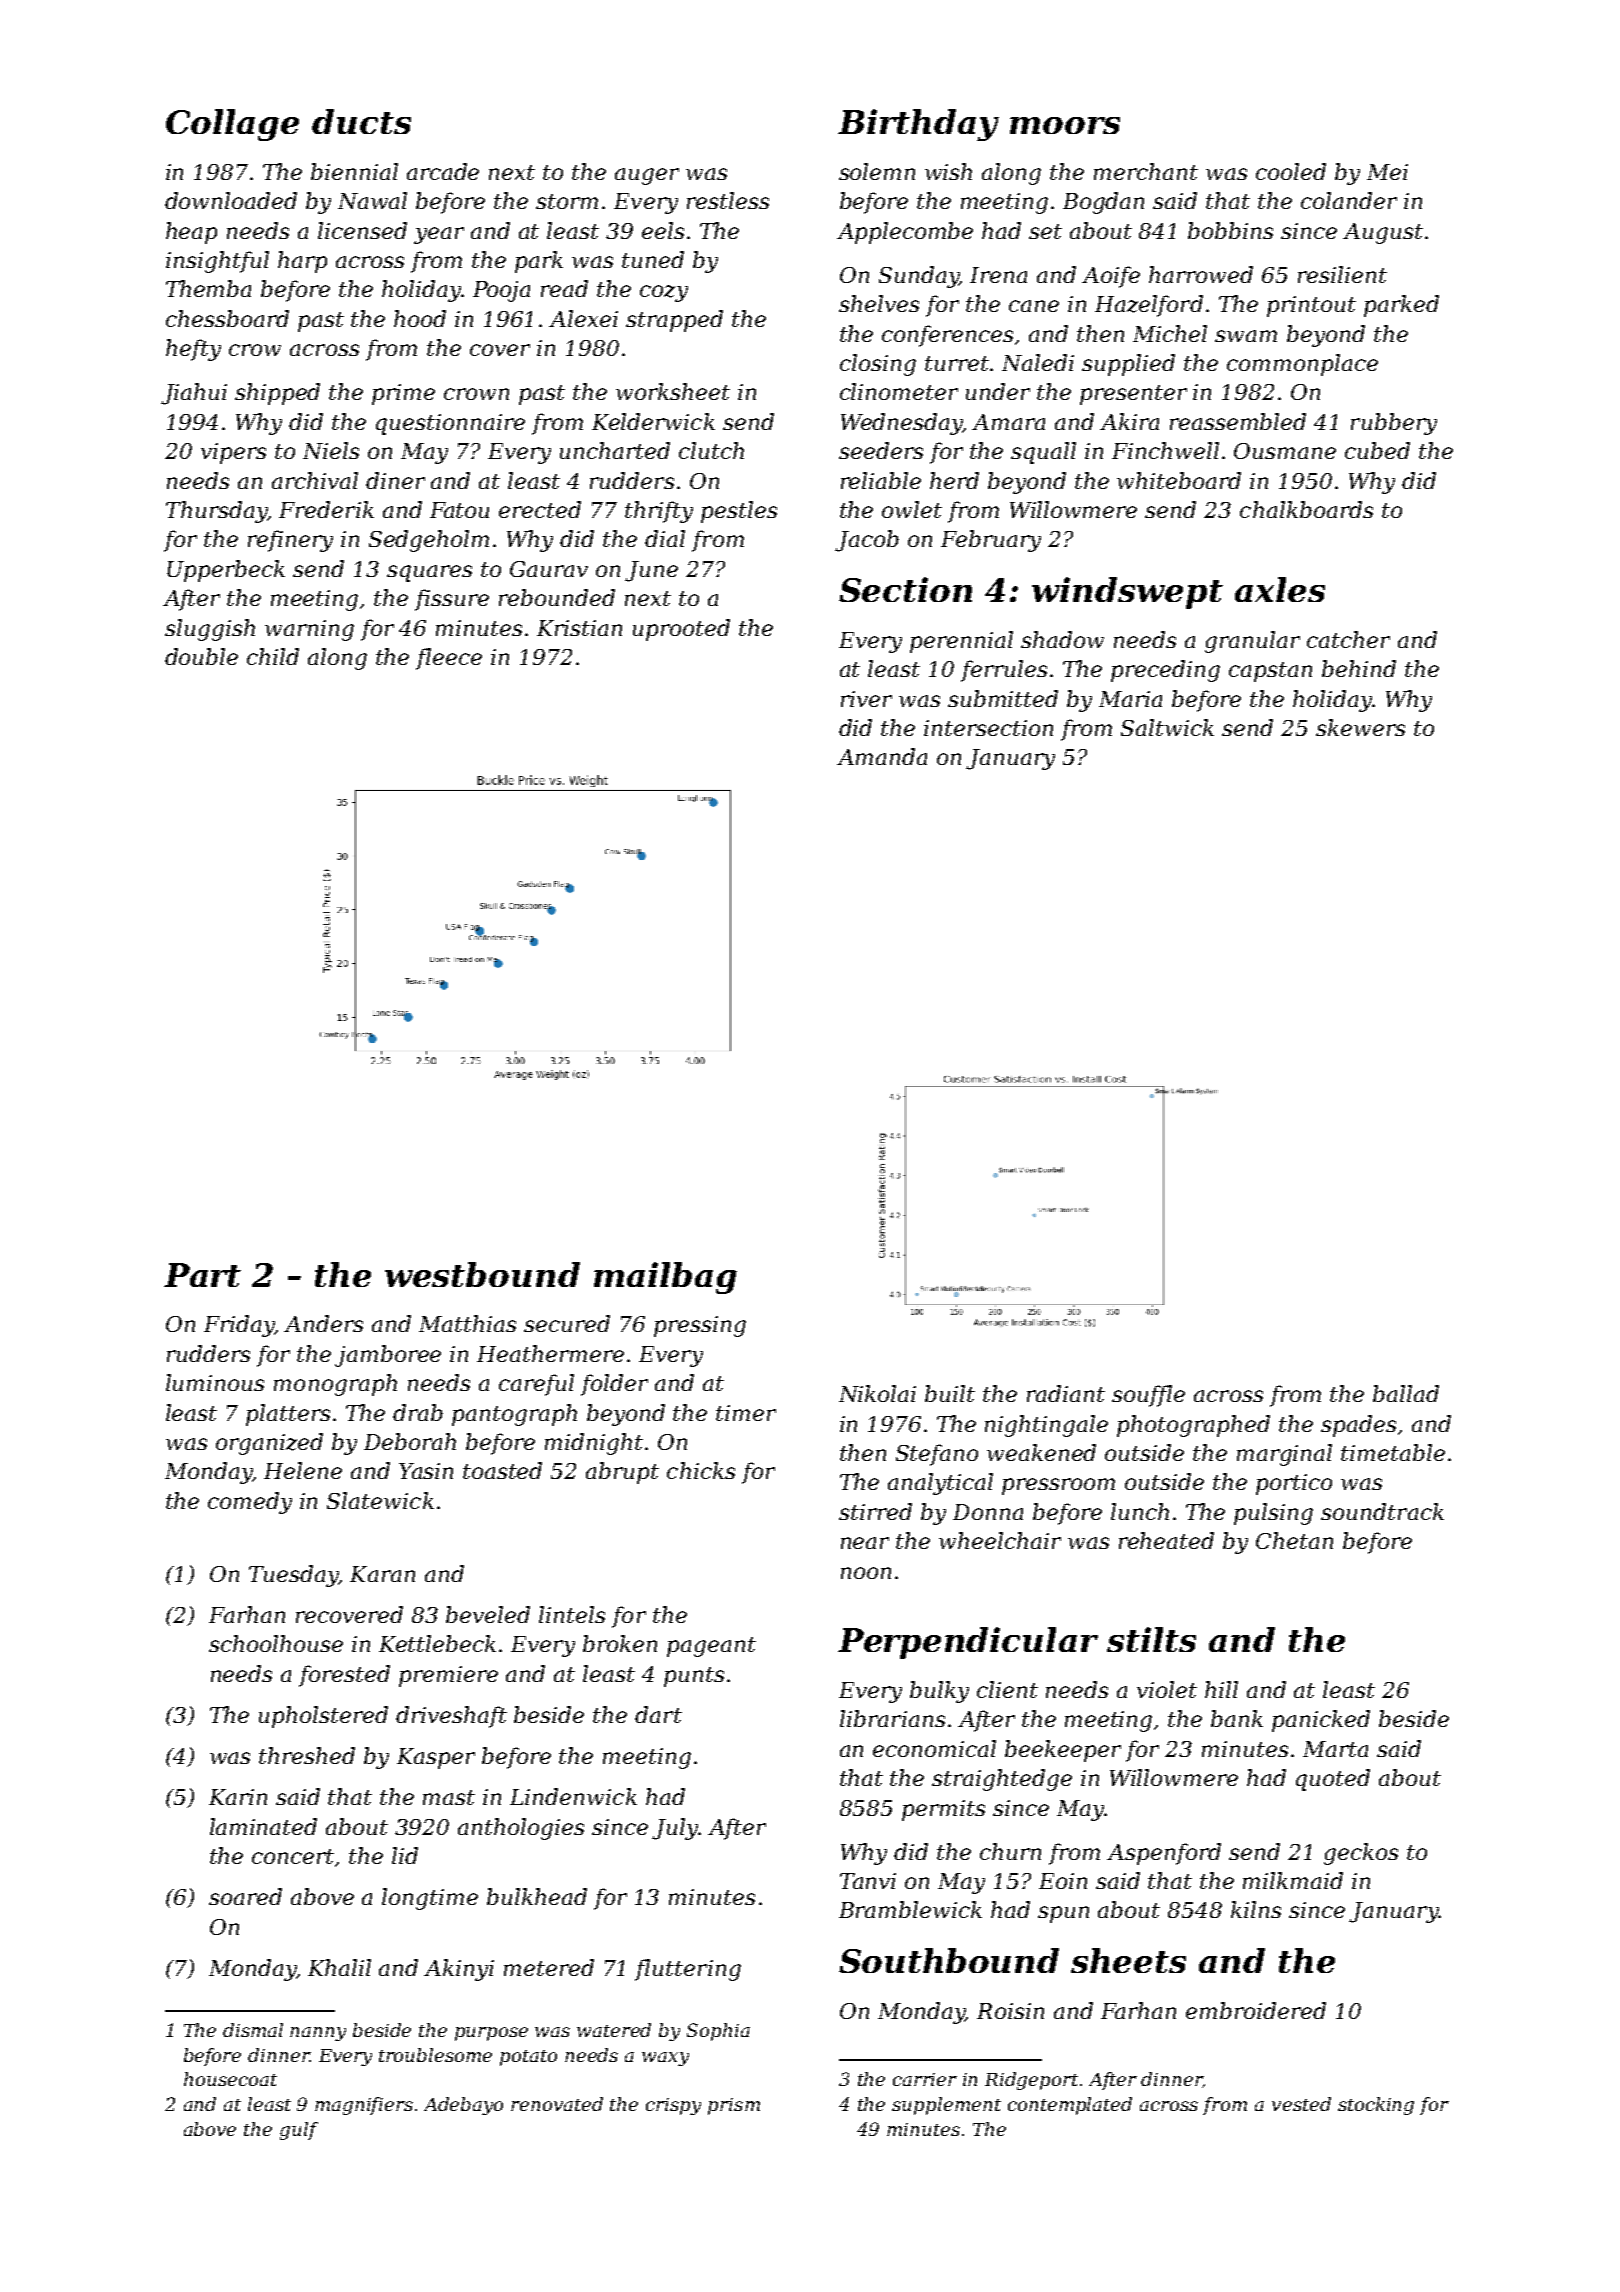 This screenshot has height=2292, width=1620. What do you see at coordinates (711, 450) in the screenshot?
I see `clutch` at bounding box center [711, 450].
